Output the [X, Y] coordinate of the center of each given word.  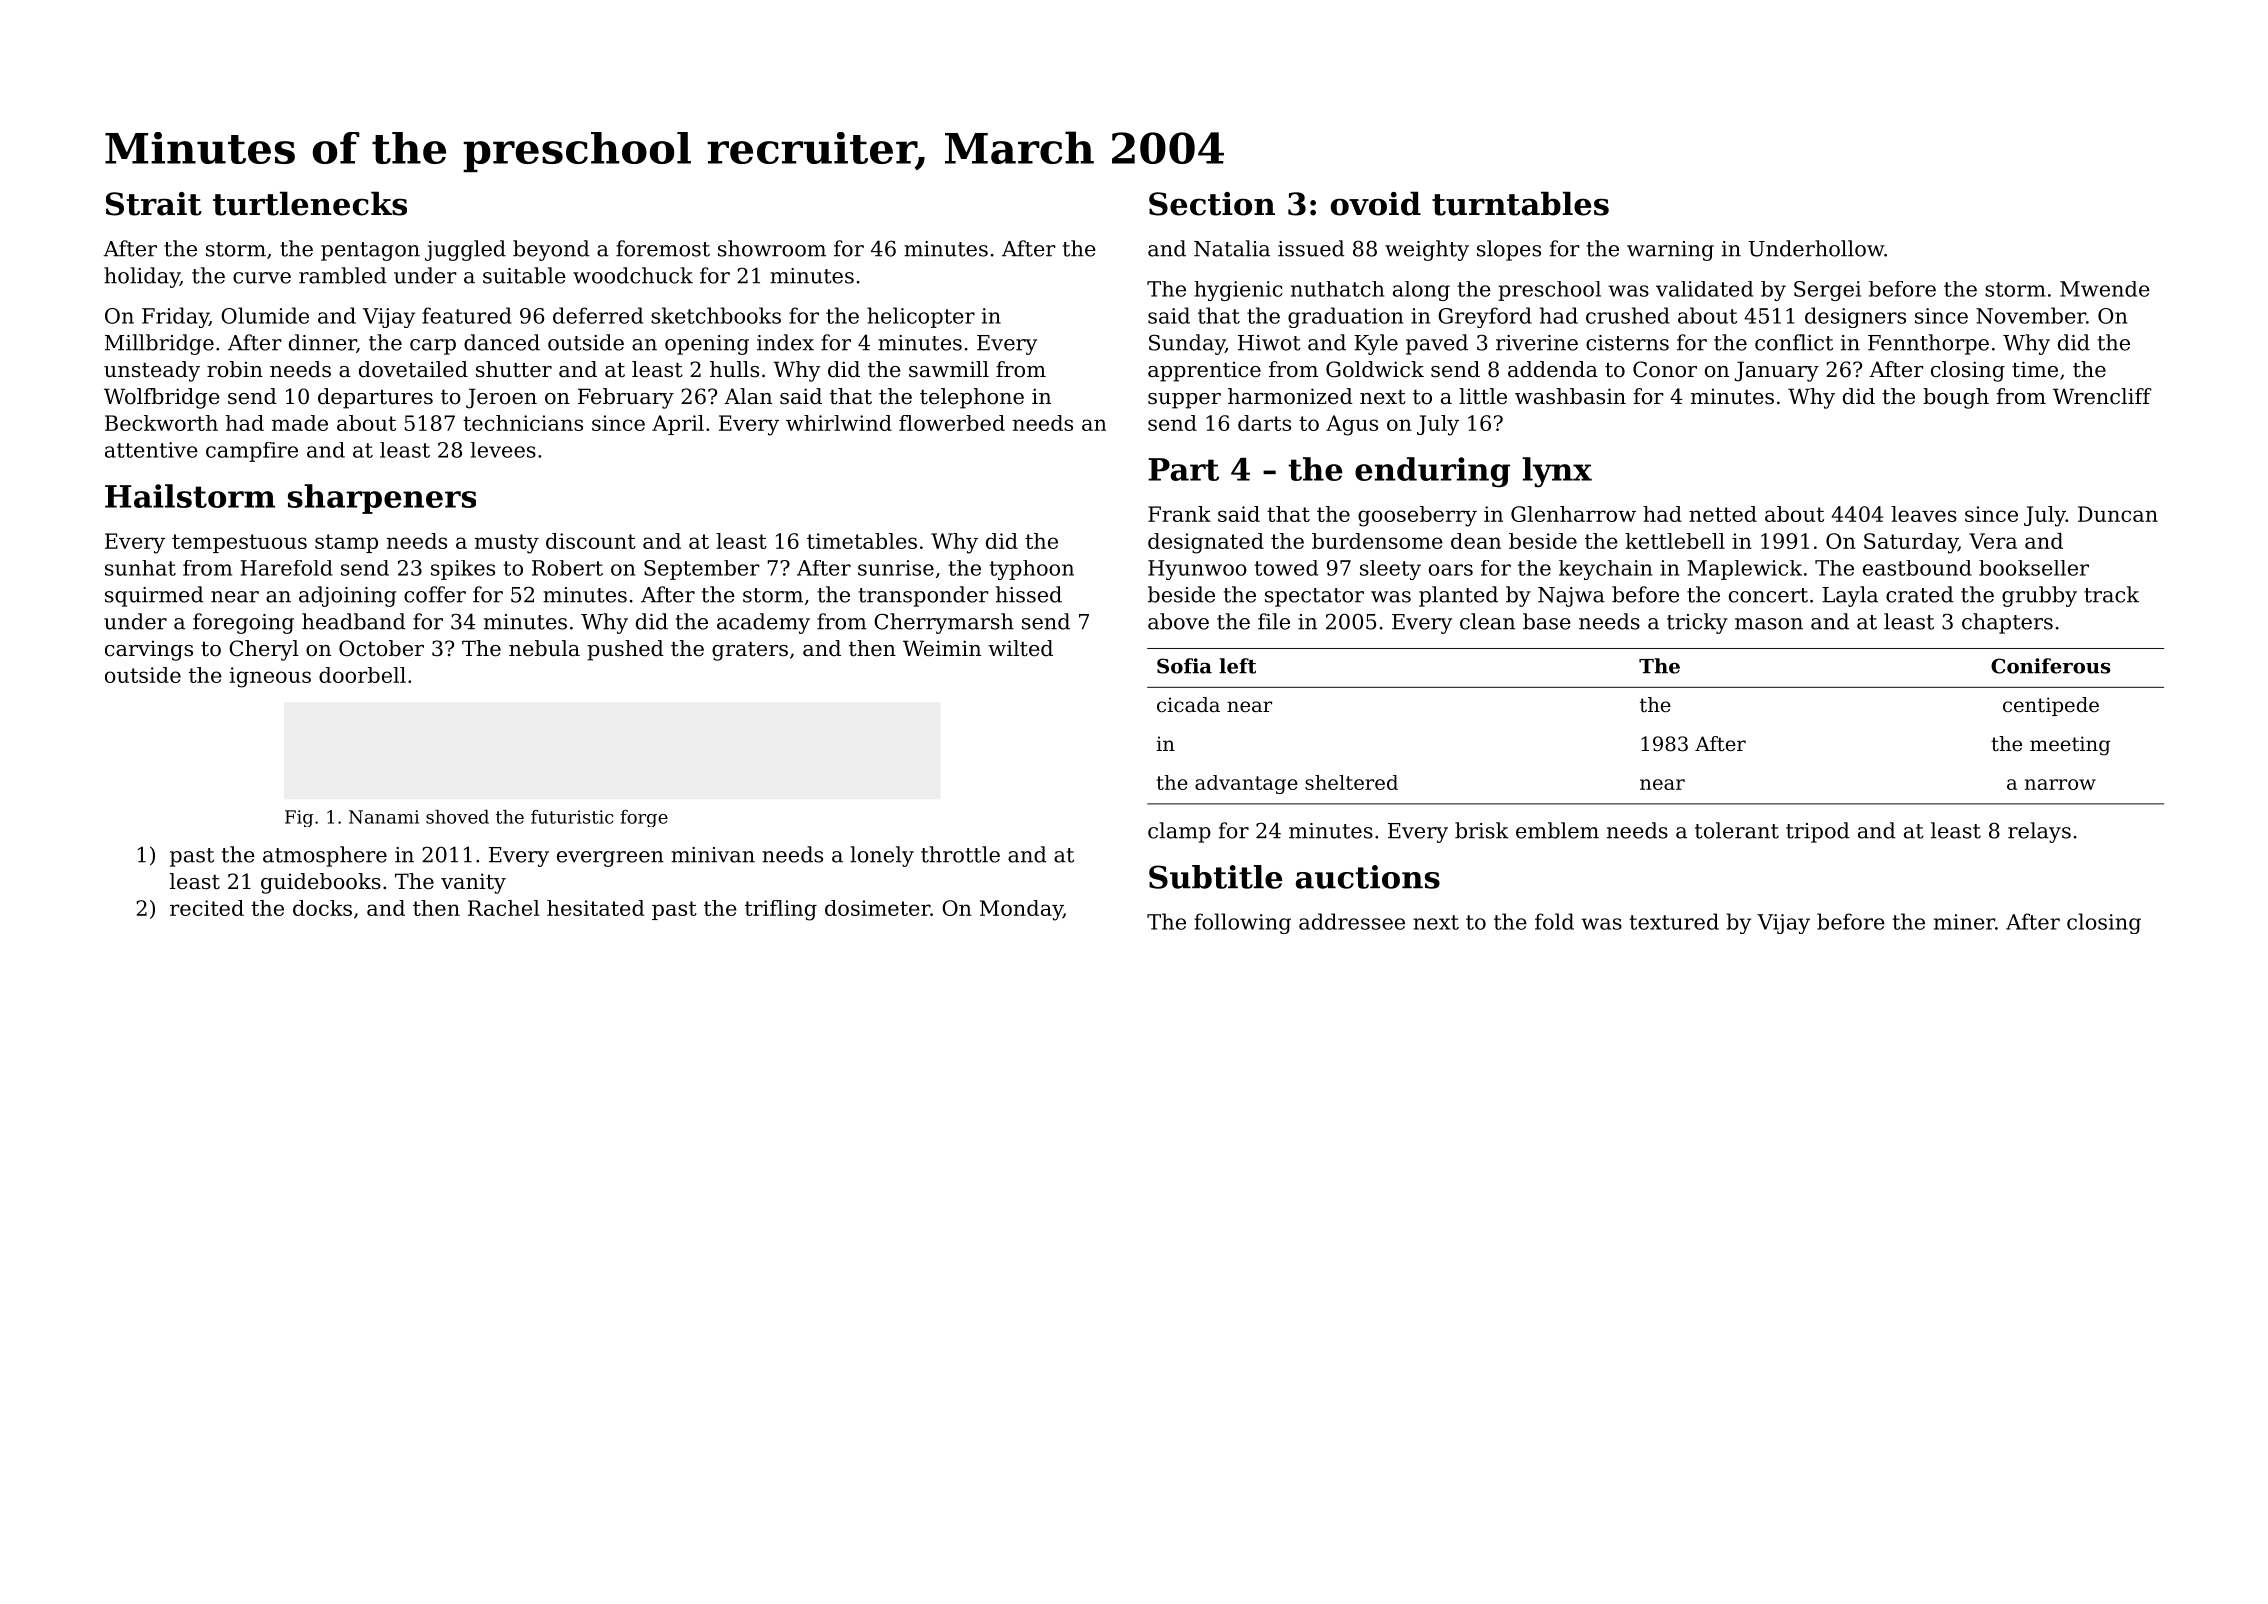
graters [750, 651]
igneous [270, 677]
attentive [151, 450]
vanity [473, 883]
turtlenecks [310, 203]
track [2111, 594]
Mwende [2105, 289]
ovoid [1376, 203]
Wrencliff [2102, 396]
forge [644, 818]
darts [1264, 423]
